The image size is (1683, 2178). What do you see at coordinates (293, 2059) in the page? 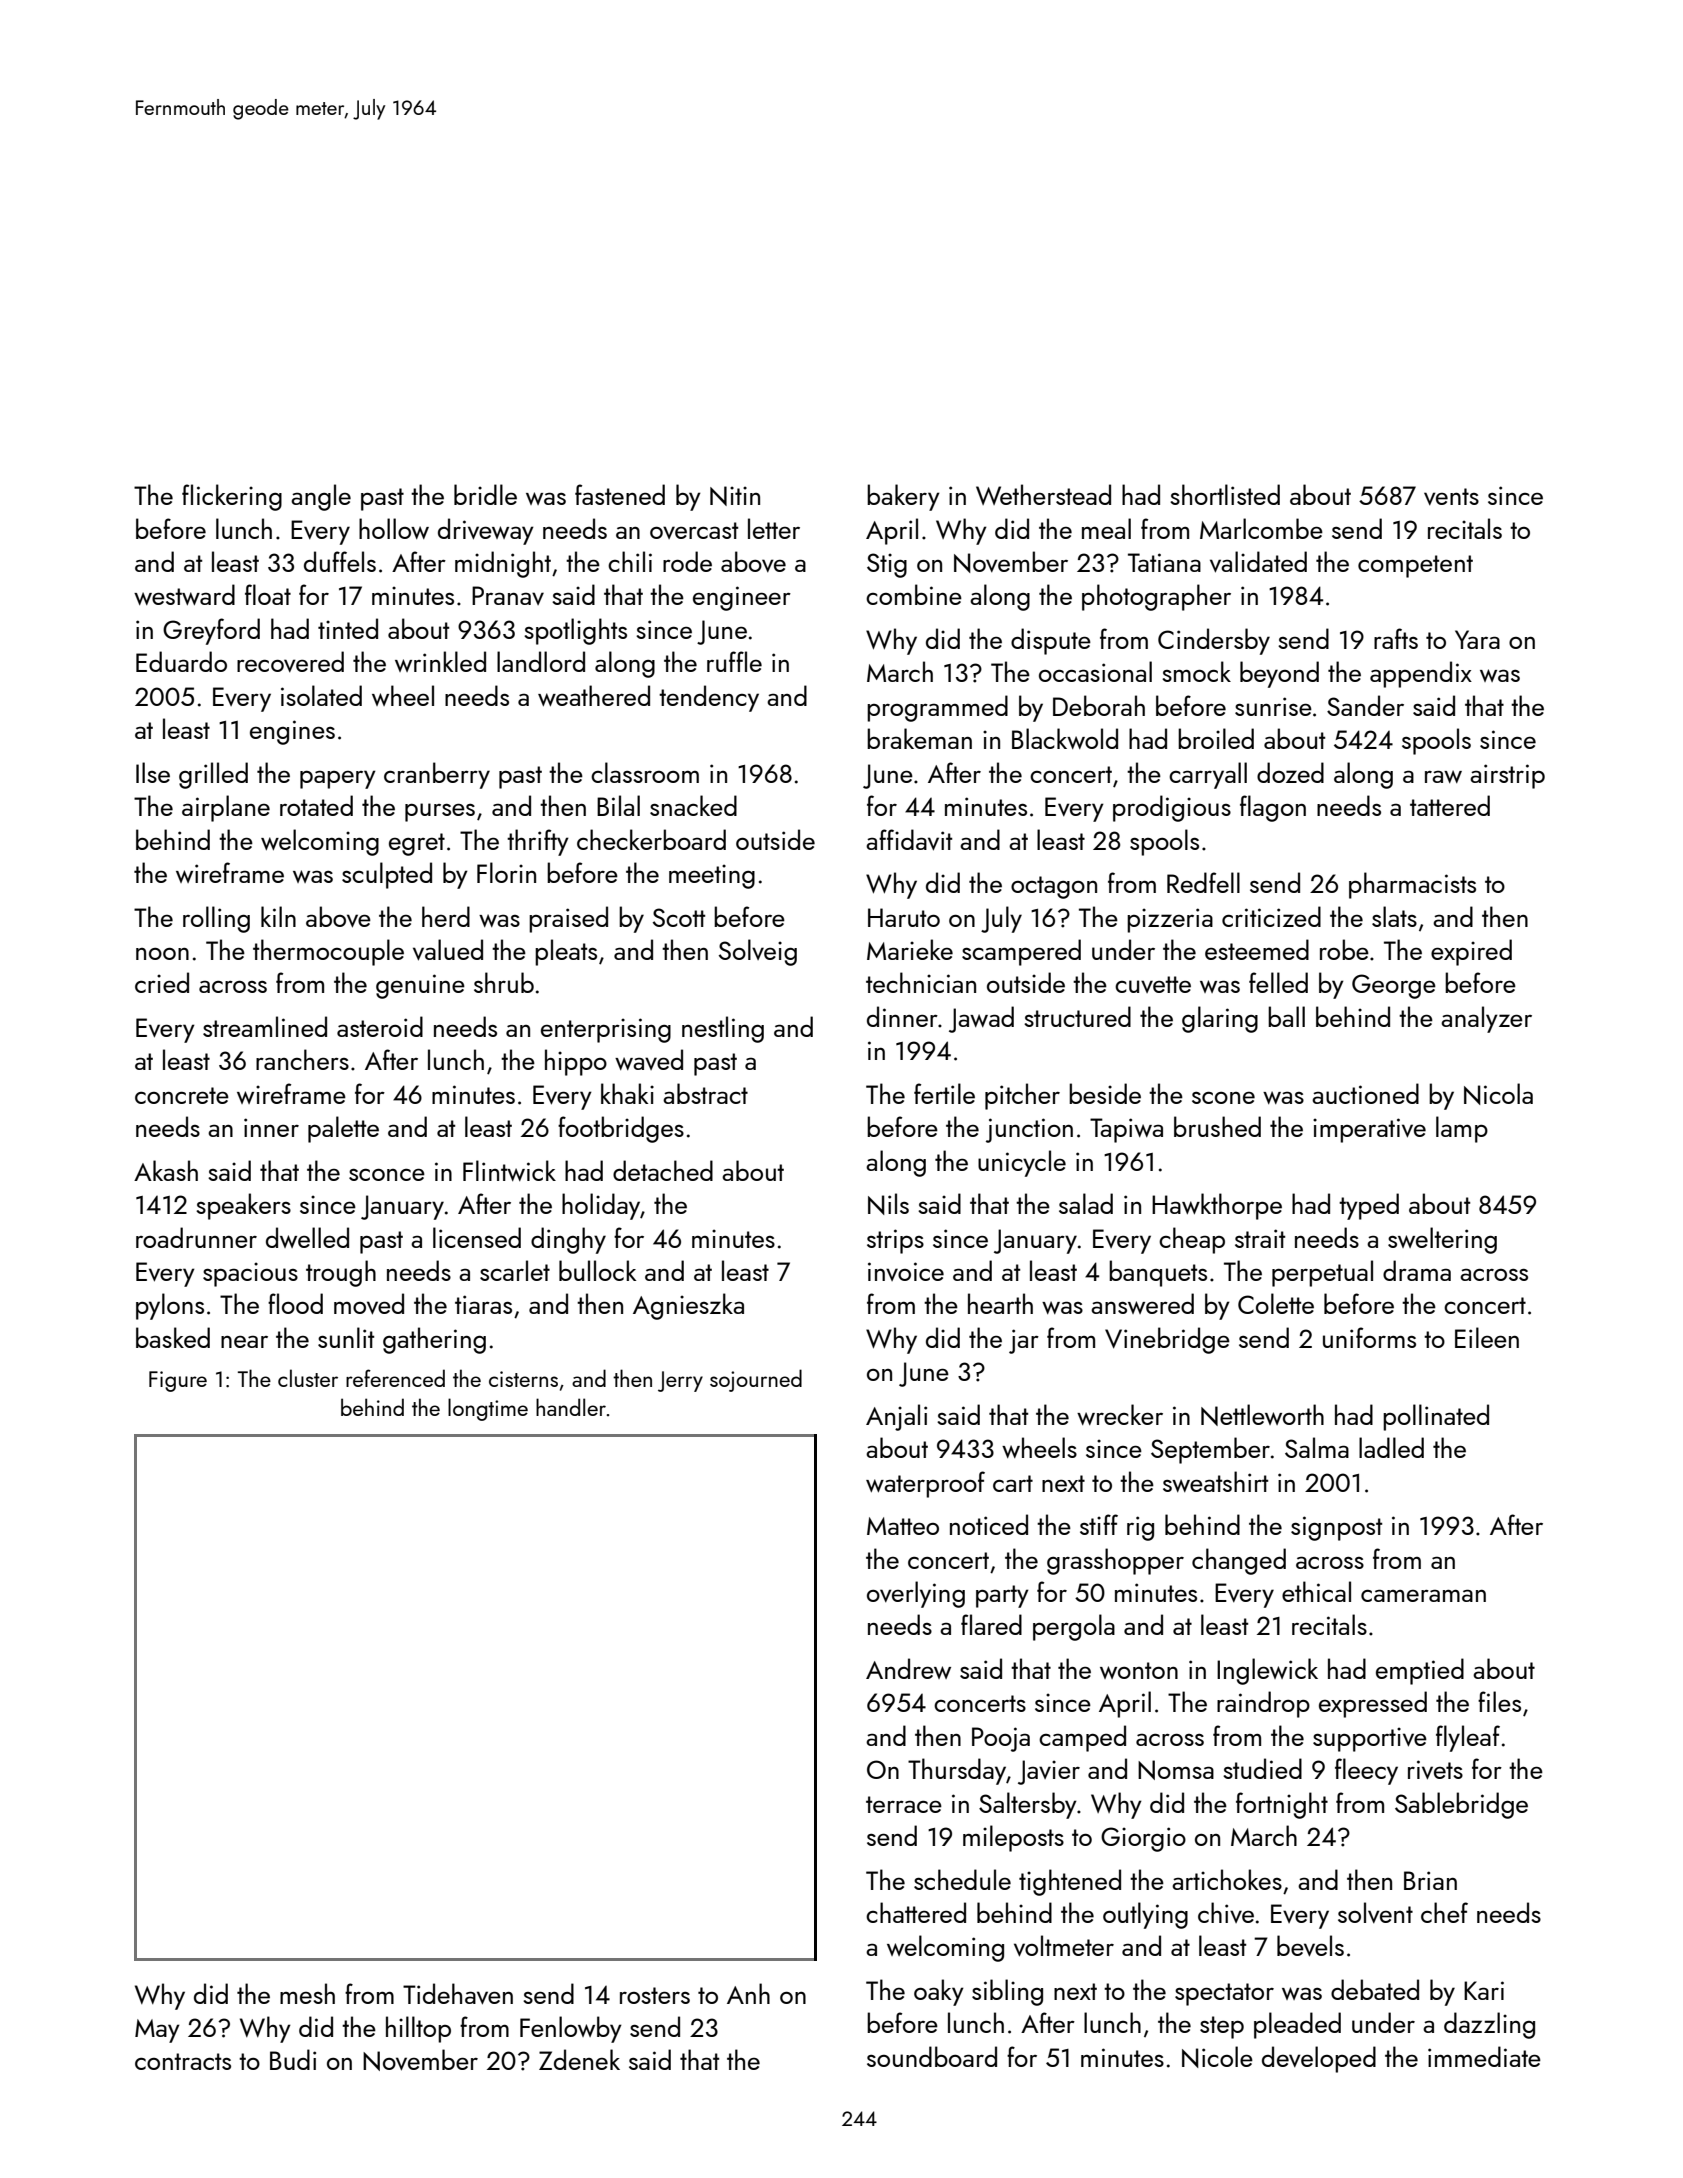
I see `Budi` at bounding box center [293, 2059].
